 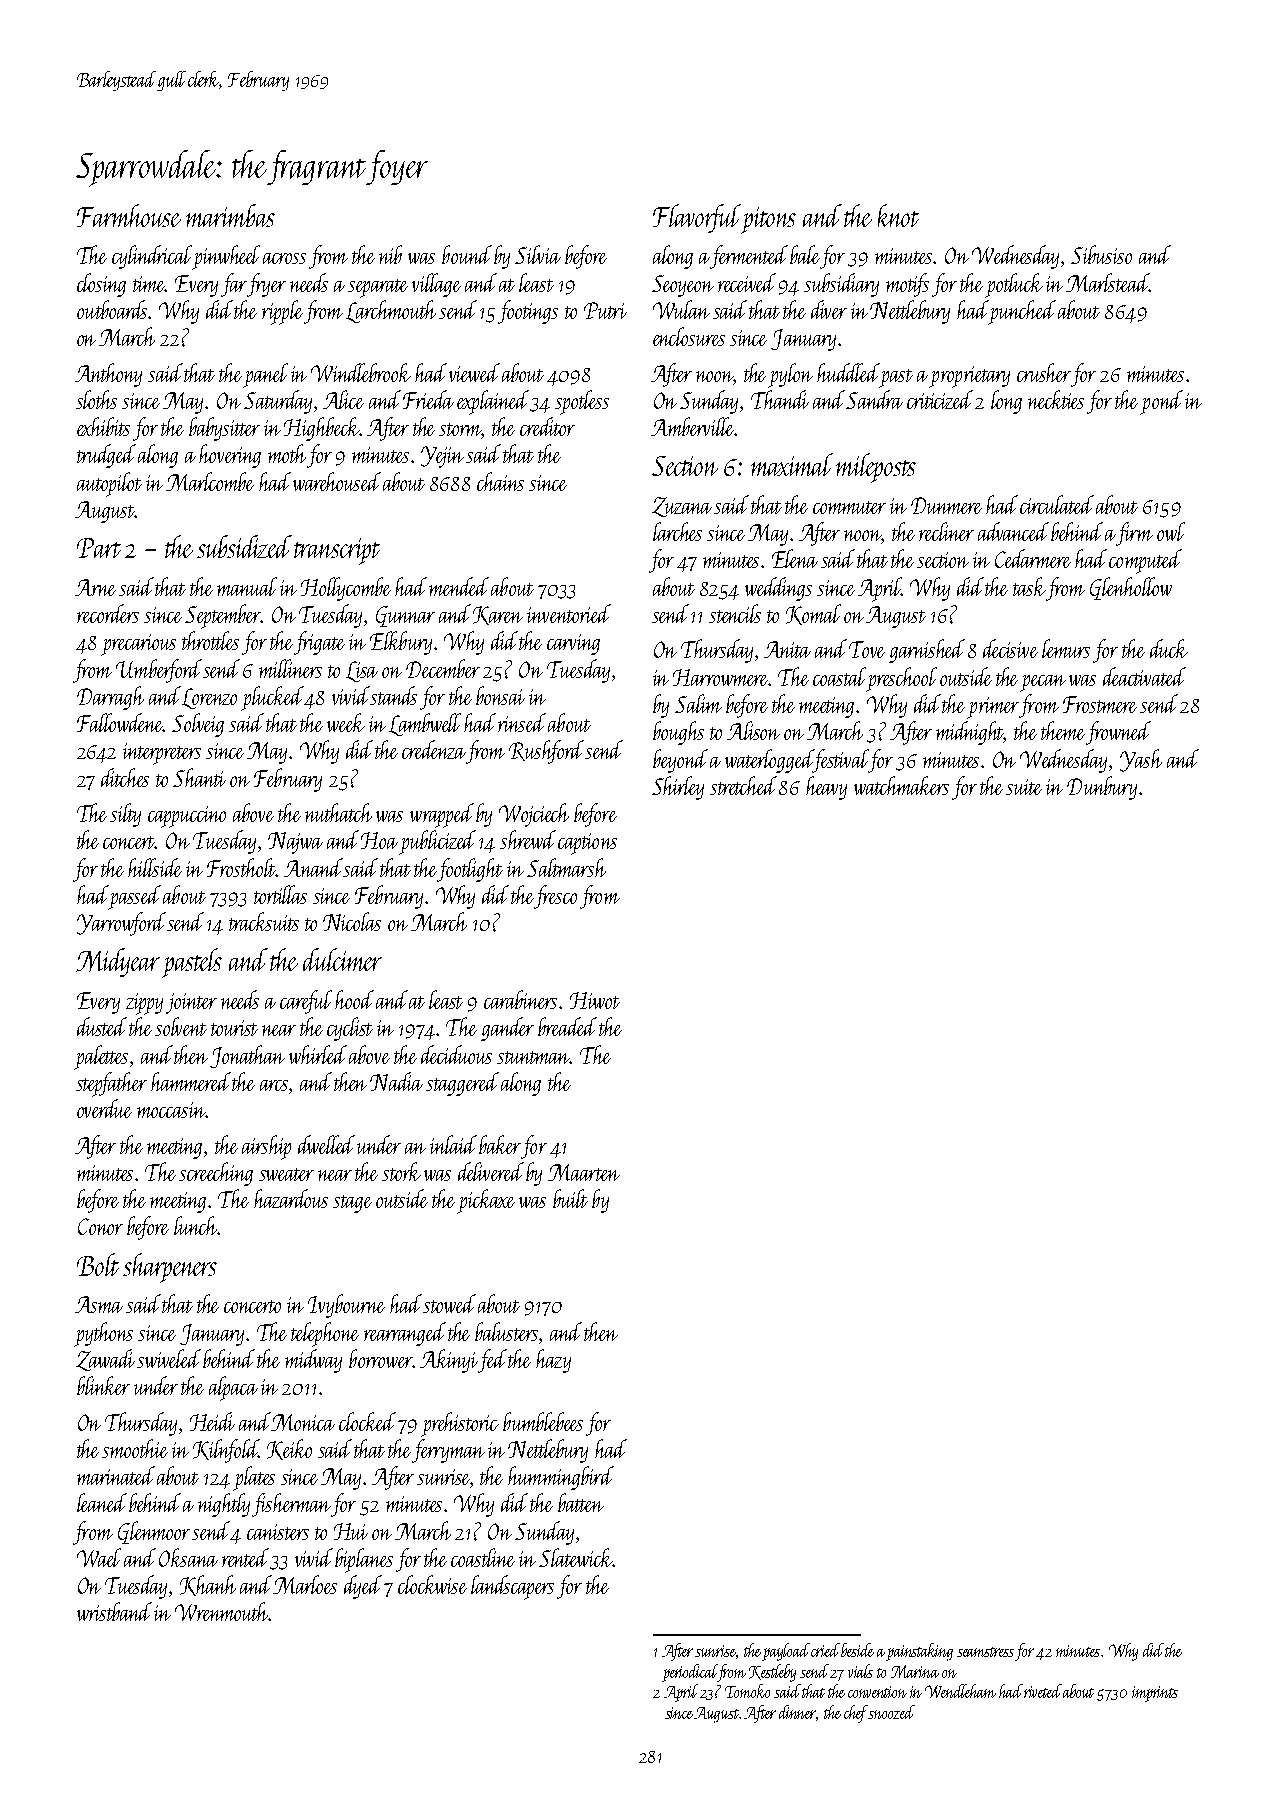 What do you see at coordinates (1101, 254) in the image?
I see `Sibusiso` at bounding box center [1101, 254].
